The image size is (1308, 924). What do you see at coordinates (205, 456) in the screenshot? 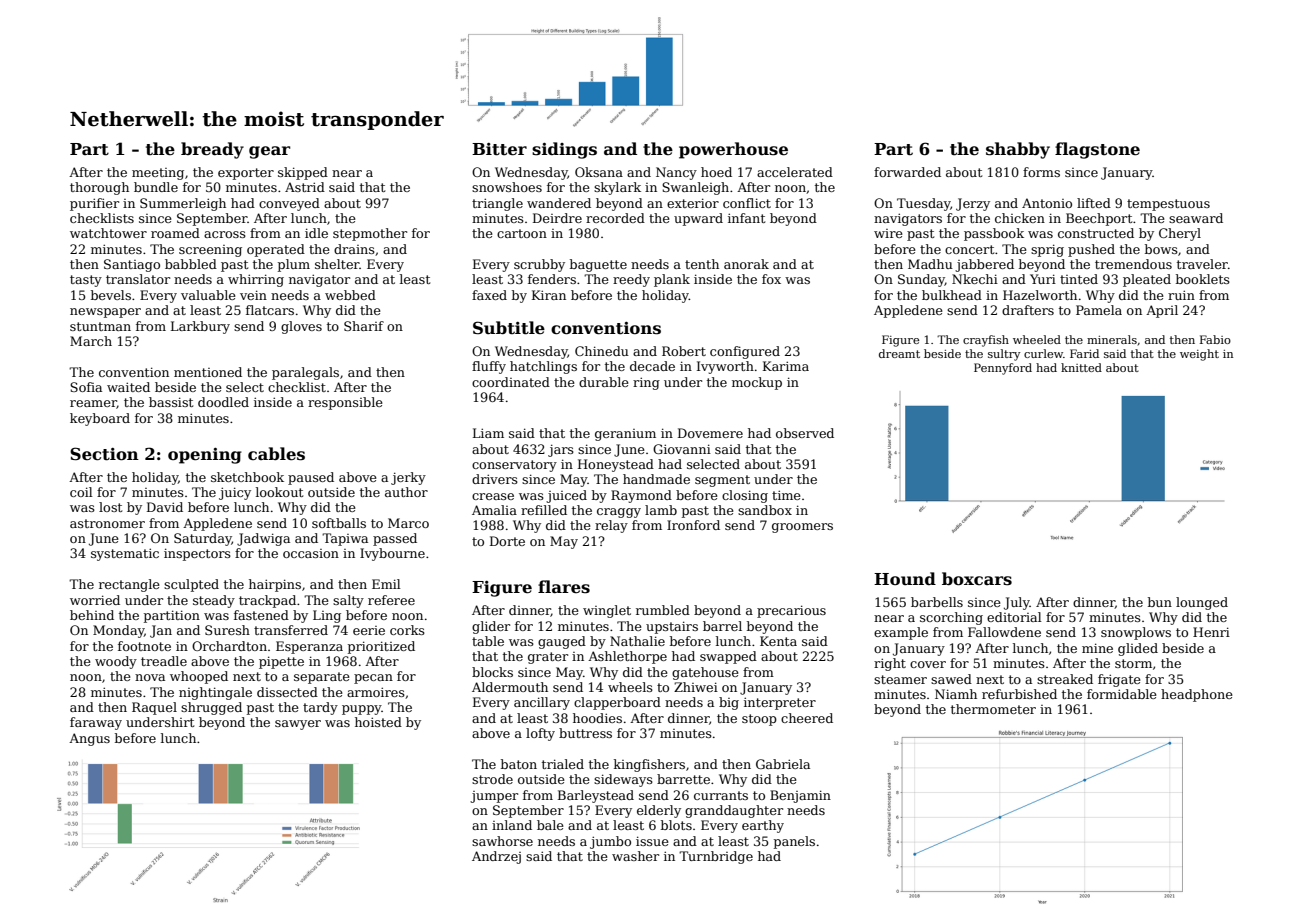
I see `opening` at bounding box center [205, 456].
